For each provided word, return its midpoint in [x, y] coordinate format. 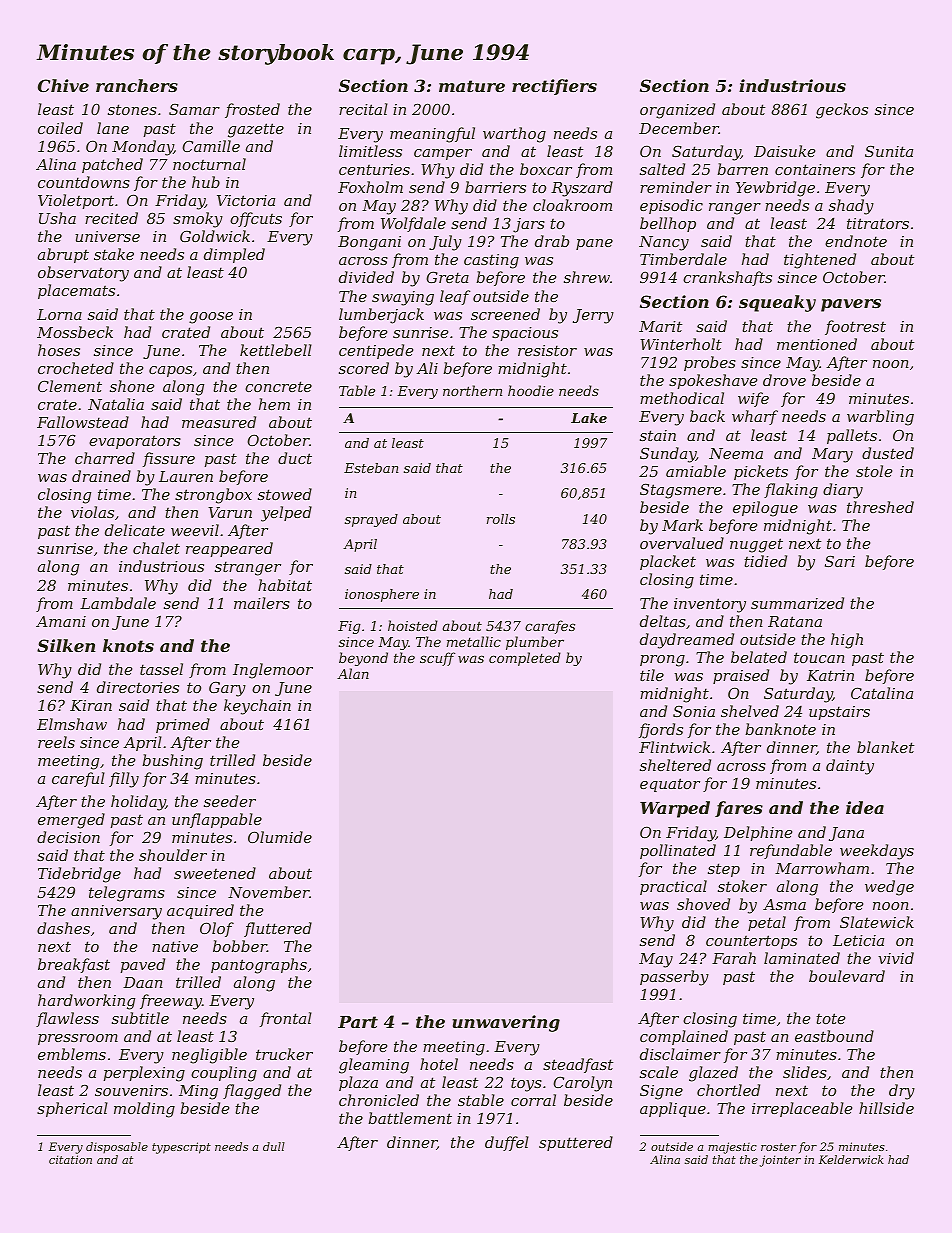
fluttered [278, 929]
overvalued [682, 543]
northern [472, 390]
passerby [674, 978]
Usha [57, 218]
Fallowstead [83, 422]
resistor [547, 350]
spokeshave [713, 381]
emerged [71, 821]
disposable [117, 1147]
